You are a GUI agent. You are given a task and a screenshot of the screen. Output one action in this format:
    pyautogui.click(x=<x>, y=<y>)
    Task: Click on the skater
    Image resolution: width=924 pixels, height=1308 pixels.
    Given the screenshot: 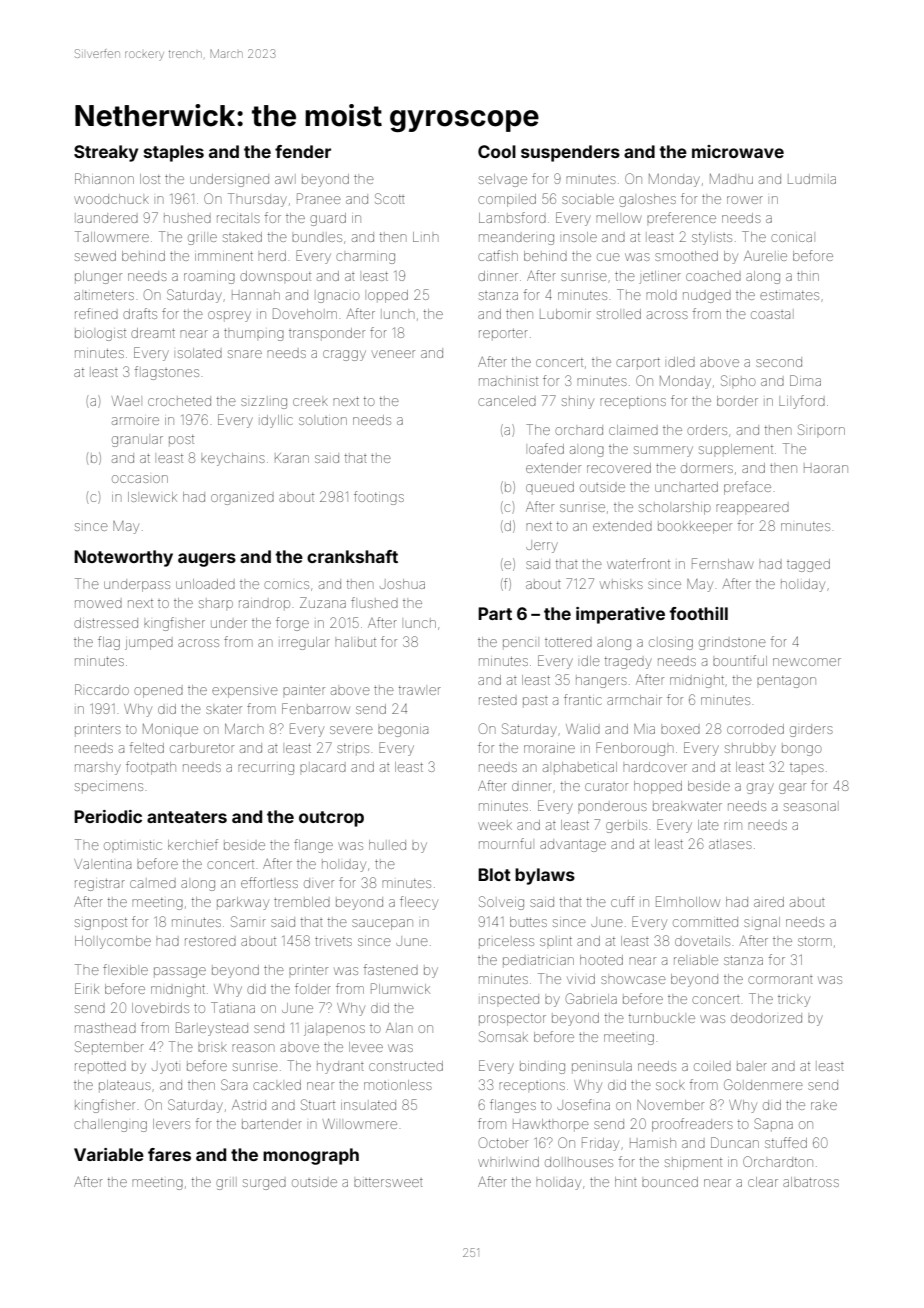 What is the action you would take?
    pyautogui.click(x=224, y=710)
